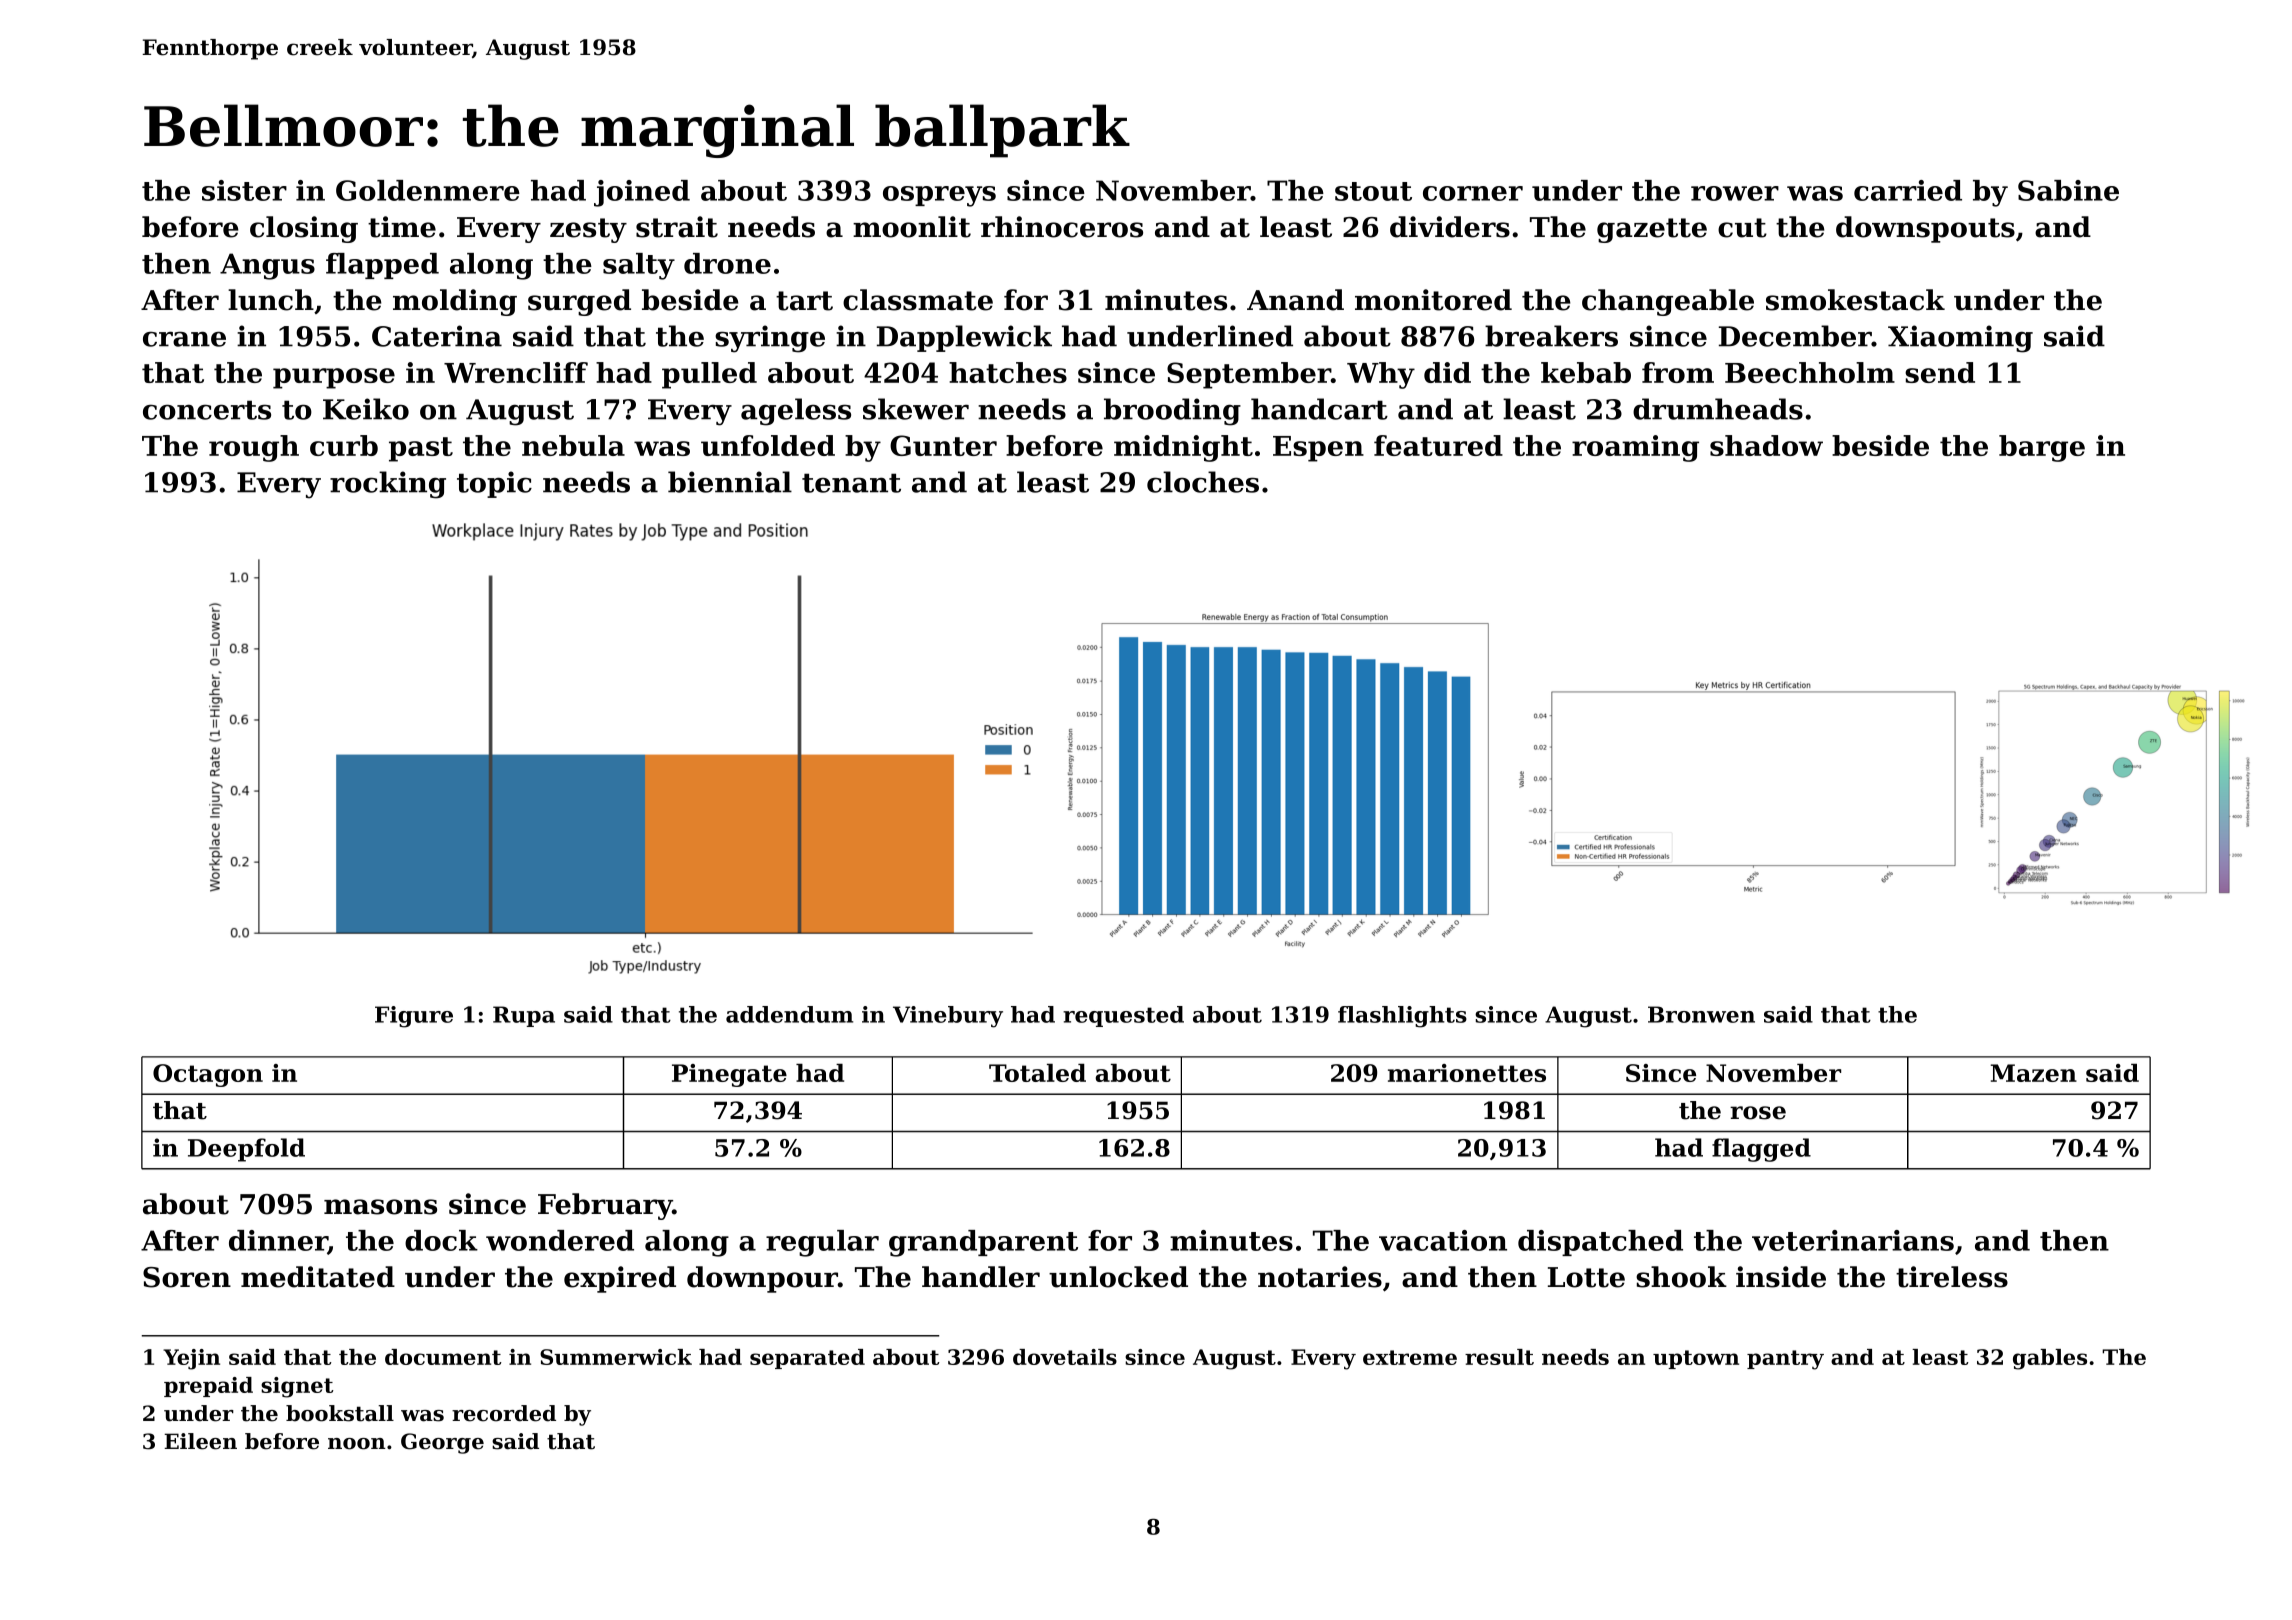 The width and height of the screenshot is (2292, 1620). What do you see at coordinates (2042, 448) in the screenshot?
I see `barge` at bounding box center [2042, 448].
